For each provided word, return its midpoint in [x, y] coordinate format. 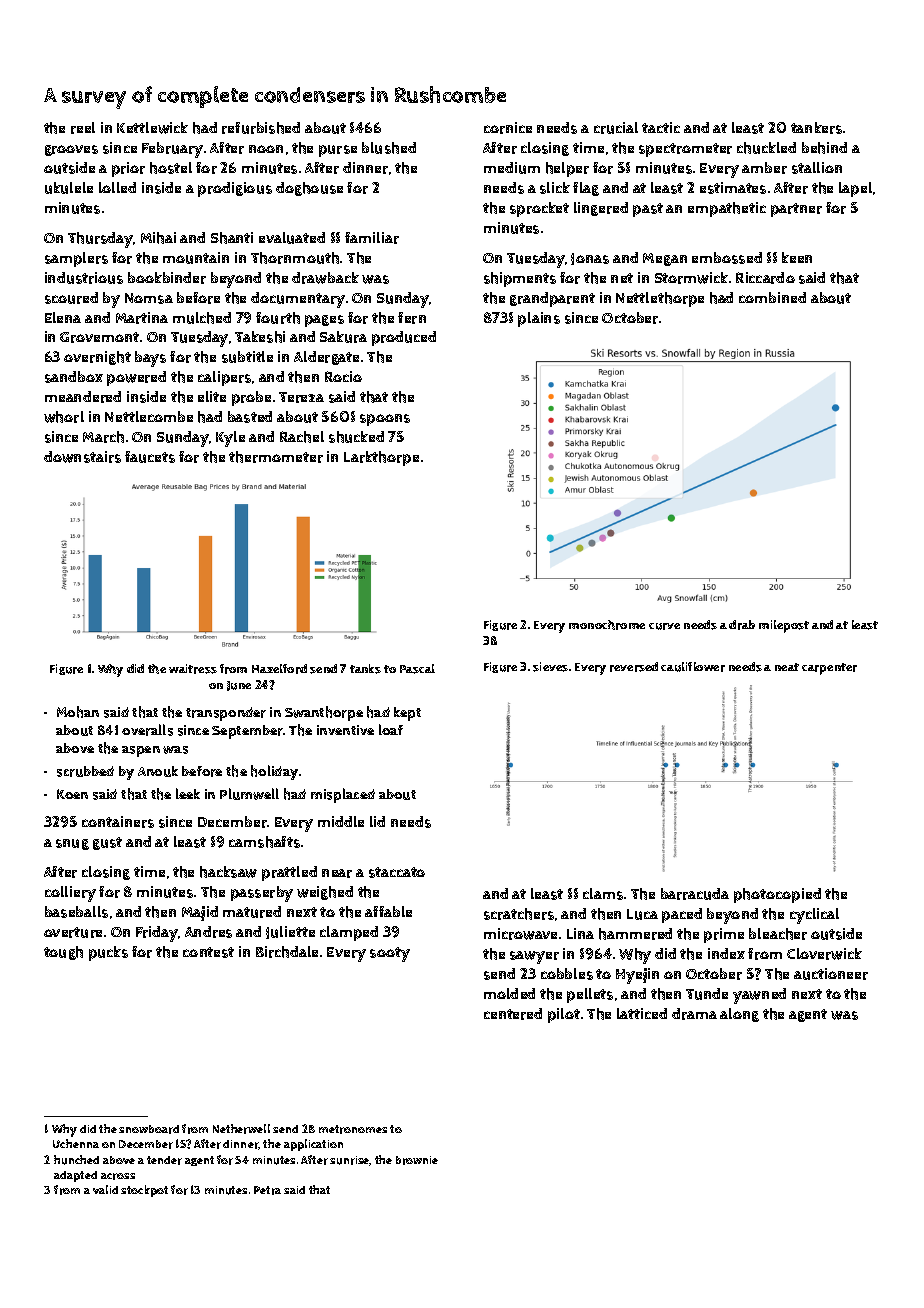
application [313, 1145]
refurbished [261, 128]
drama [694, 1014]
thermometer [276, 457]
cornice [508, 128]
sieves [550, 667]
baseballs [76, 912]
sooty [390, 954]
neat [787, 667]
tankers [816, 128]
